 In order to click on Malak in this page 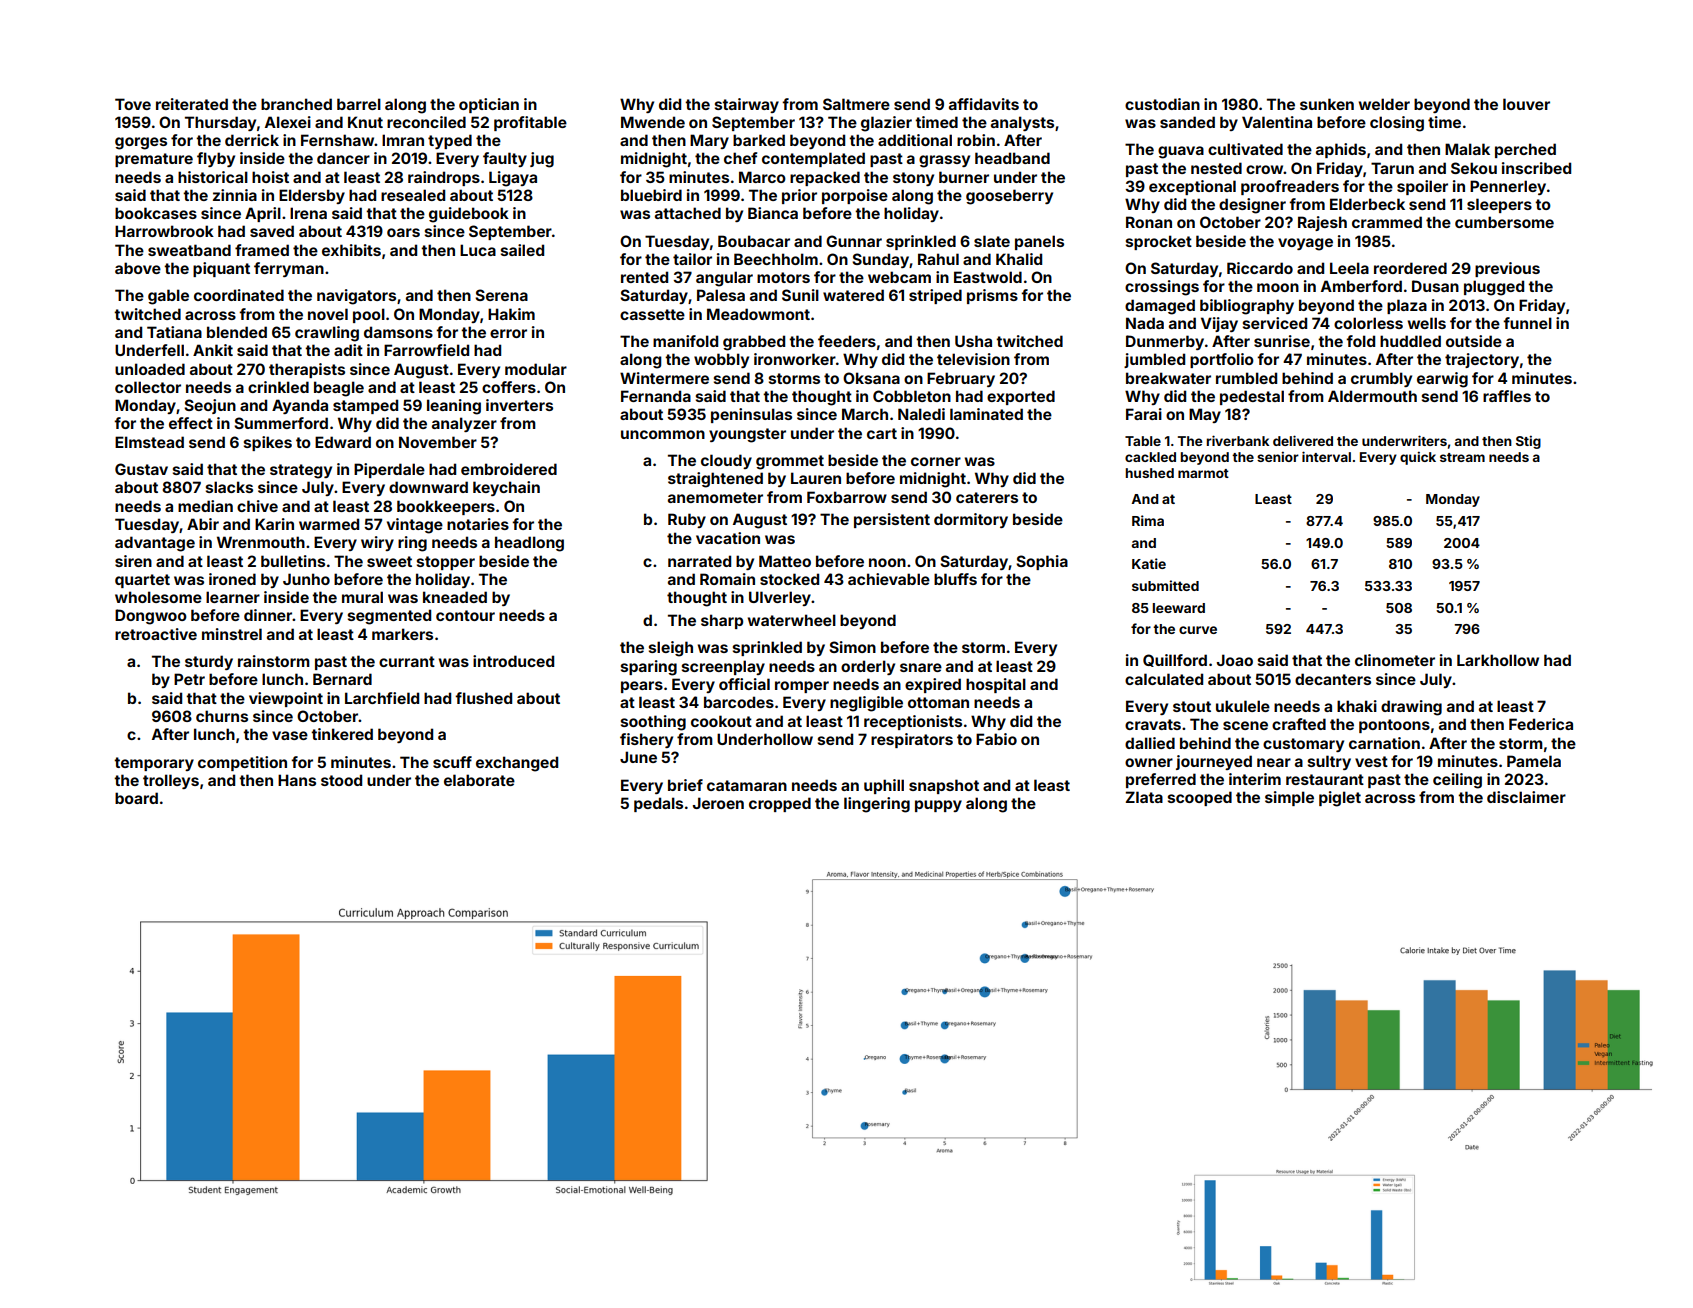, I will do `click(1467, 149)`.
